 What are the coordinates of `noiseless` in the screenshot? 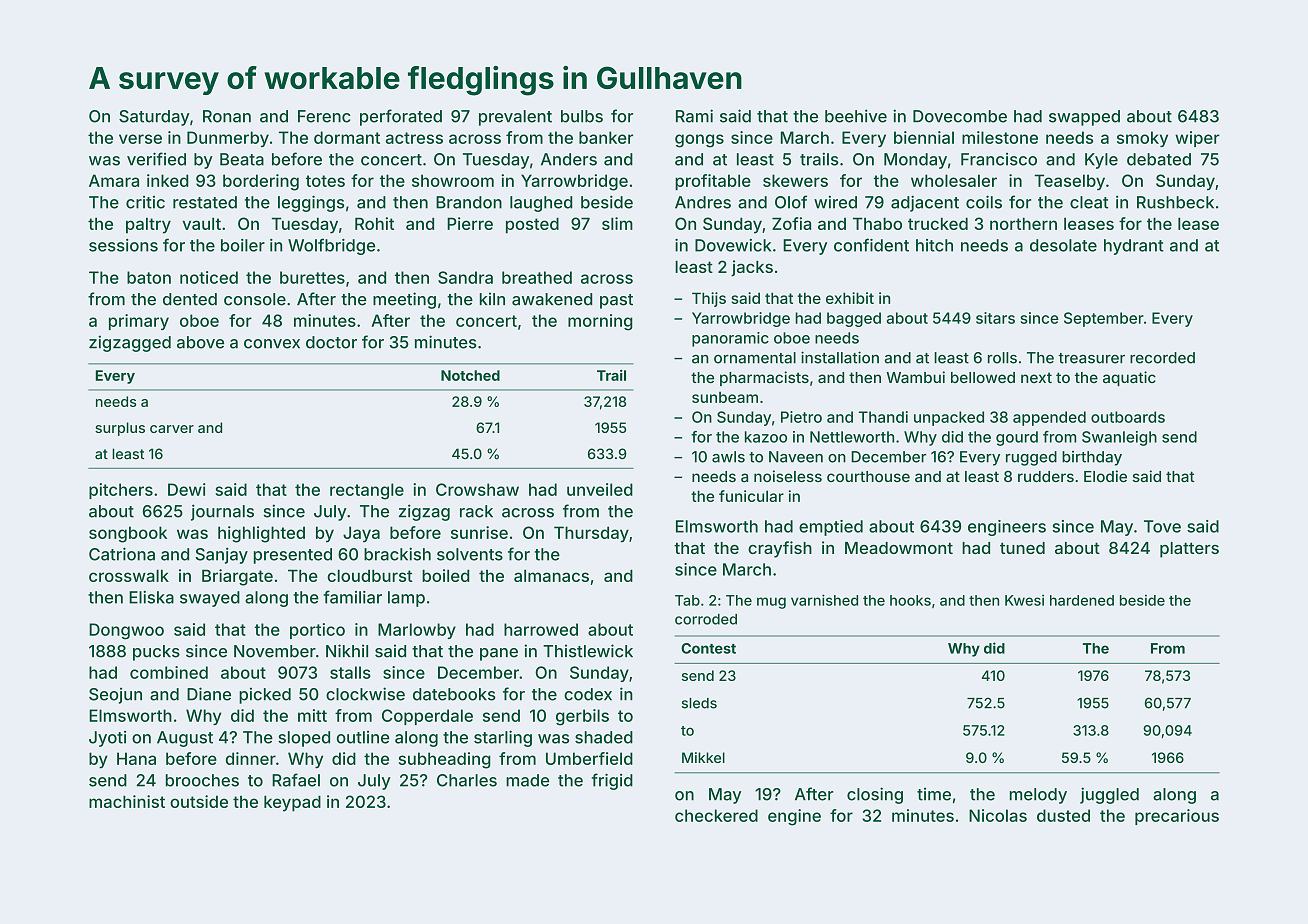 It's located at (788, 476).
